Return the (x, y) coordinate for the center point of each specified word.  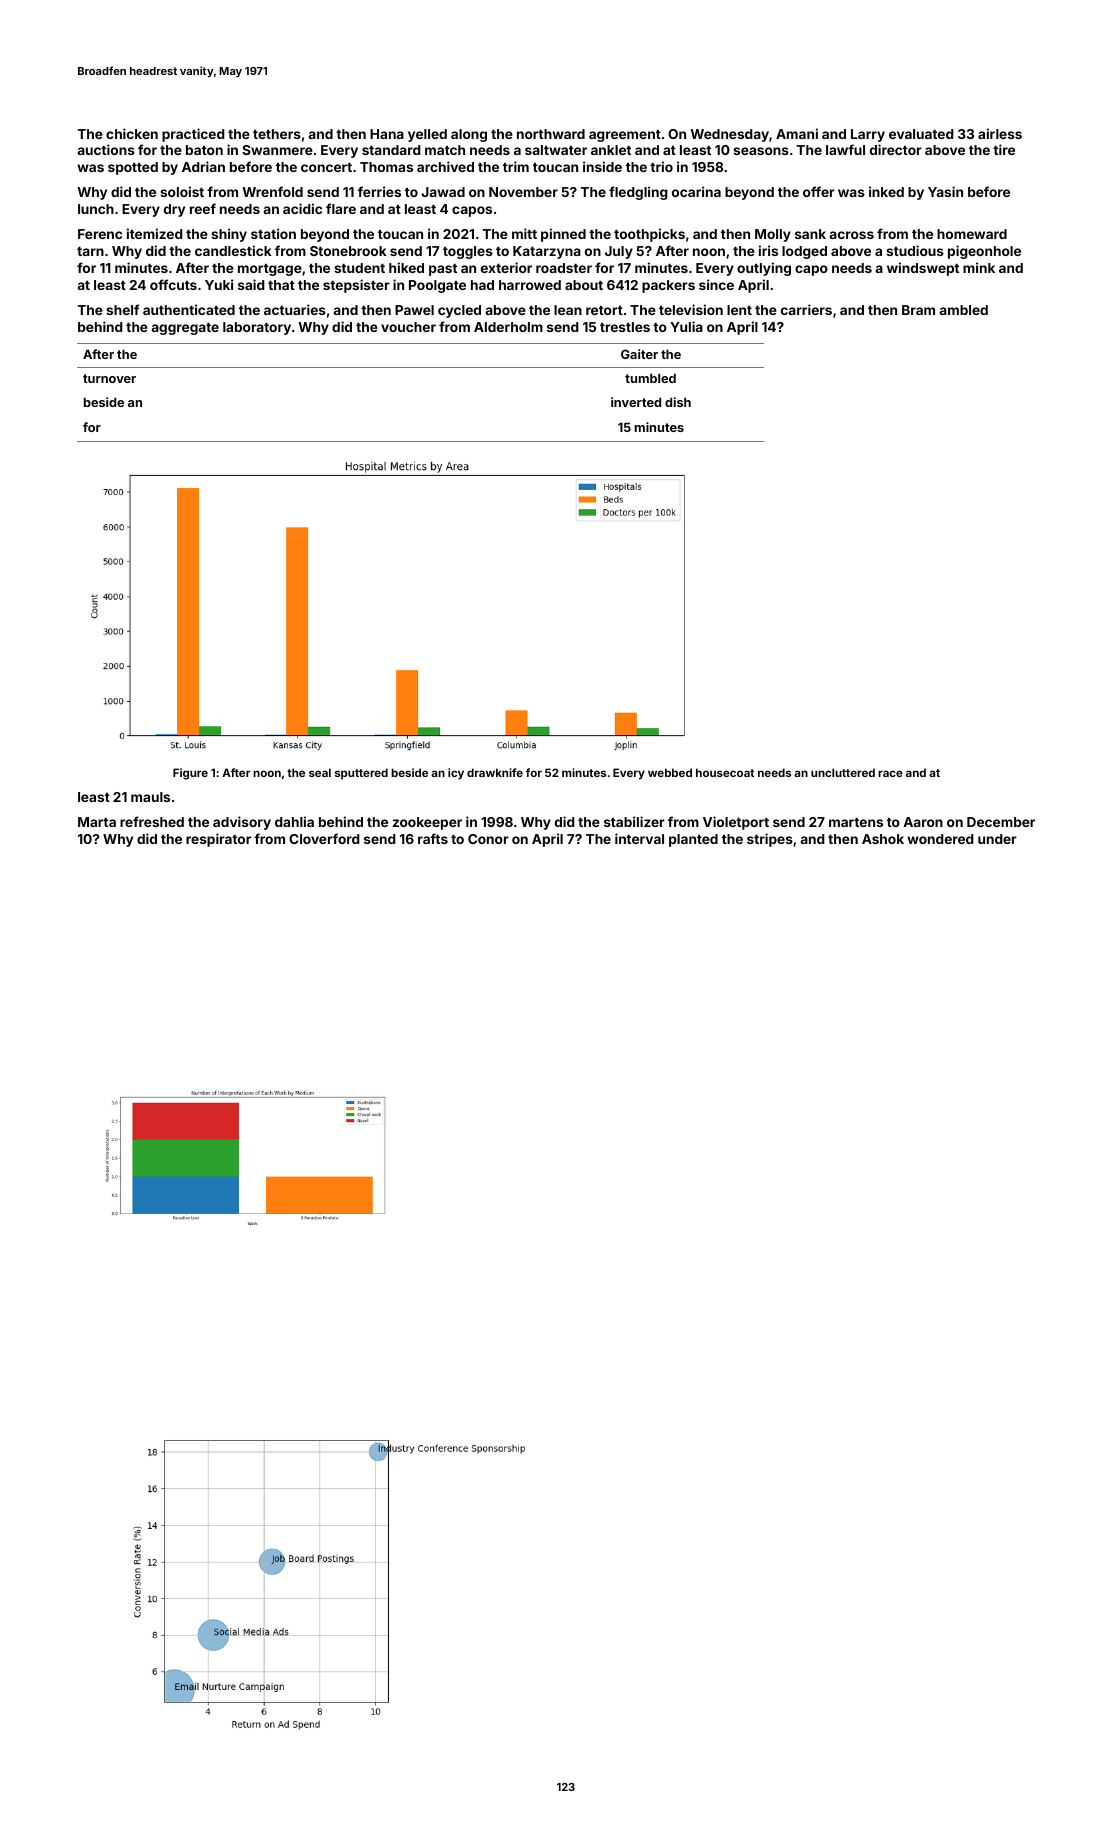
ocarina (696, 191)
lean (568, 310)
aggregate (185, 329)
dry (174, 210)
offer (819, 191)
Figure (190, 774)
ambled (964, 310)
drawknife (495, 772)
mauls (150, 797)
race (890, 773)
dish (678, 402)
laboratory (257, 328)
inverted (636, 402)
